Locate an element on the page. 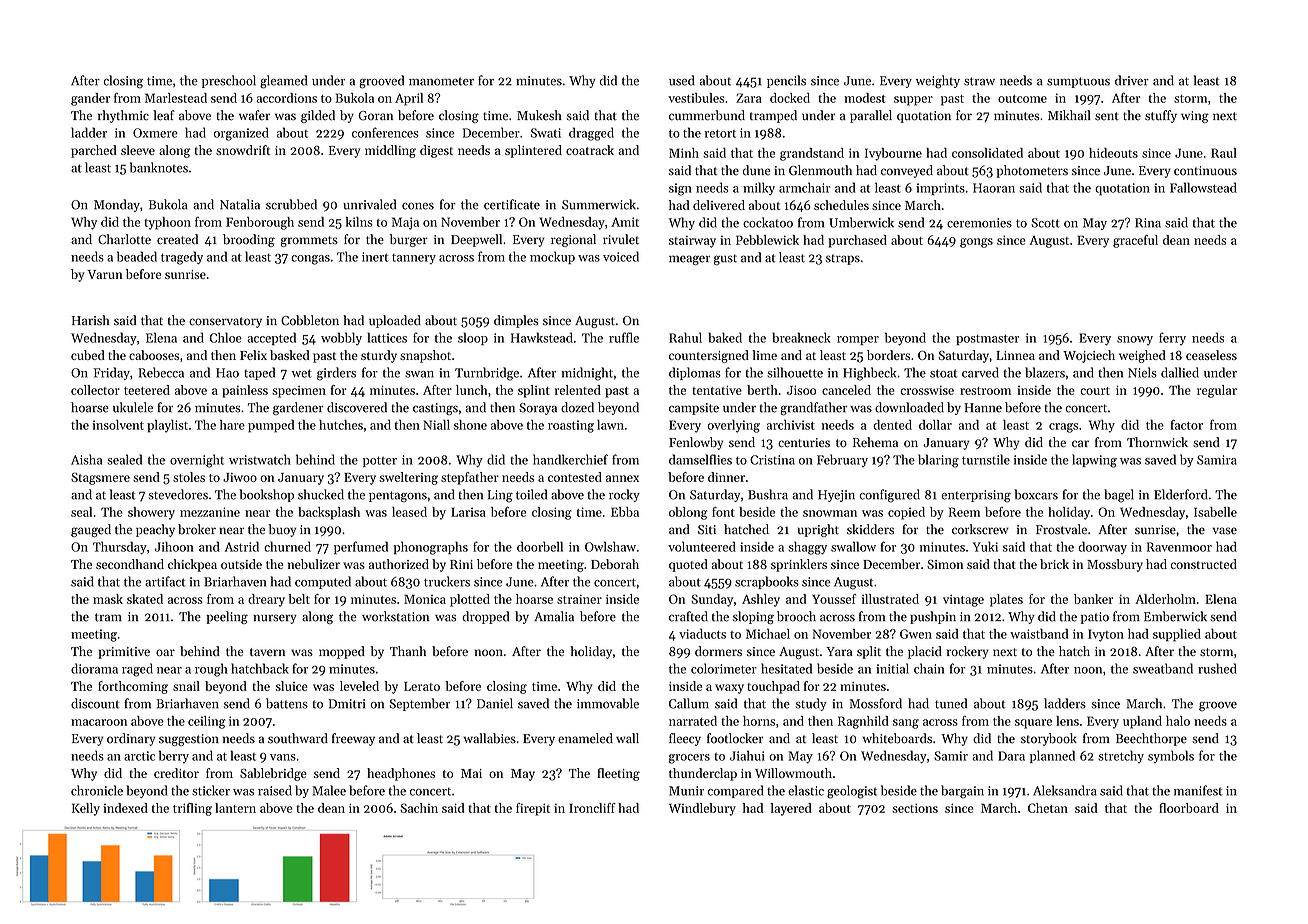 This image has width=1308, height=924. Daniel is located at coordinates (495, 703).
